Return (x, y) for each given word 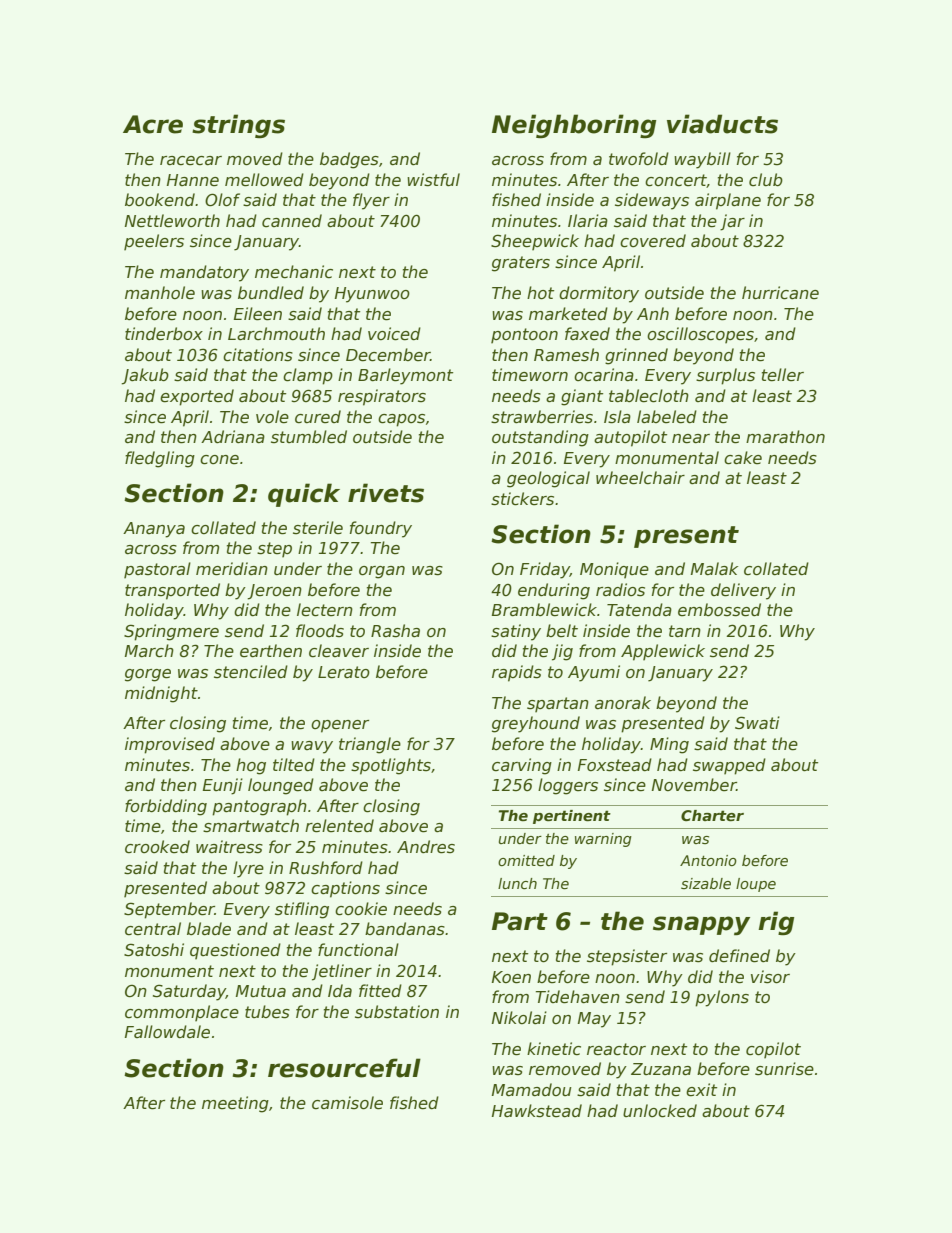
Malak (714, 568)
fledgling (160, 459)
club (766, 179)
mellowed (264, 180)
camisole (347, 1103)
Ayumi (594, 673)
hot (540, 293)
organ (382, 572)
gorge (148, 675)
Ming (669, 745)
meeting (235, 1104)
